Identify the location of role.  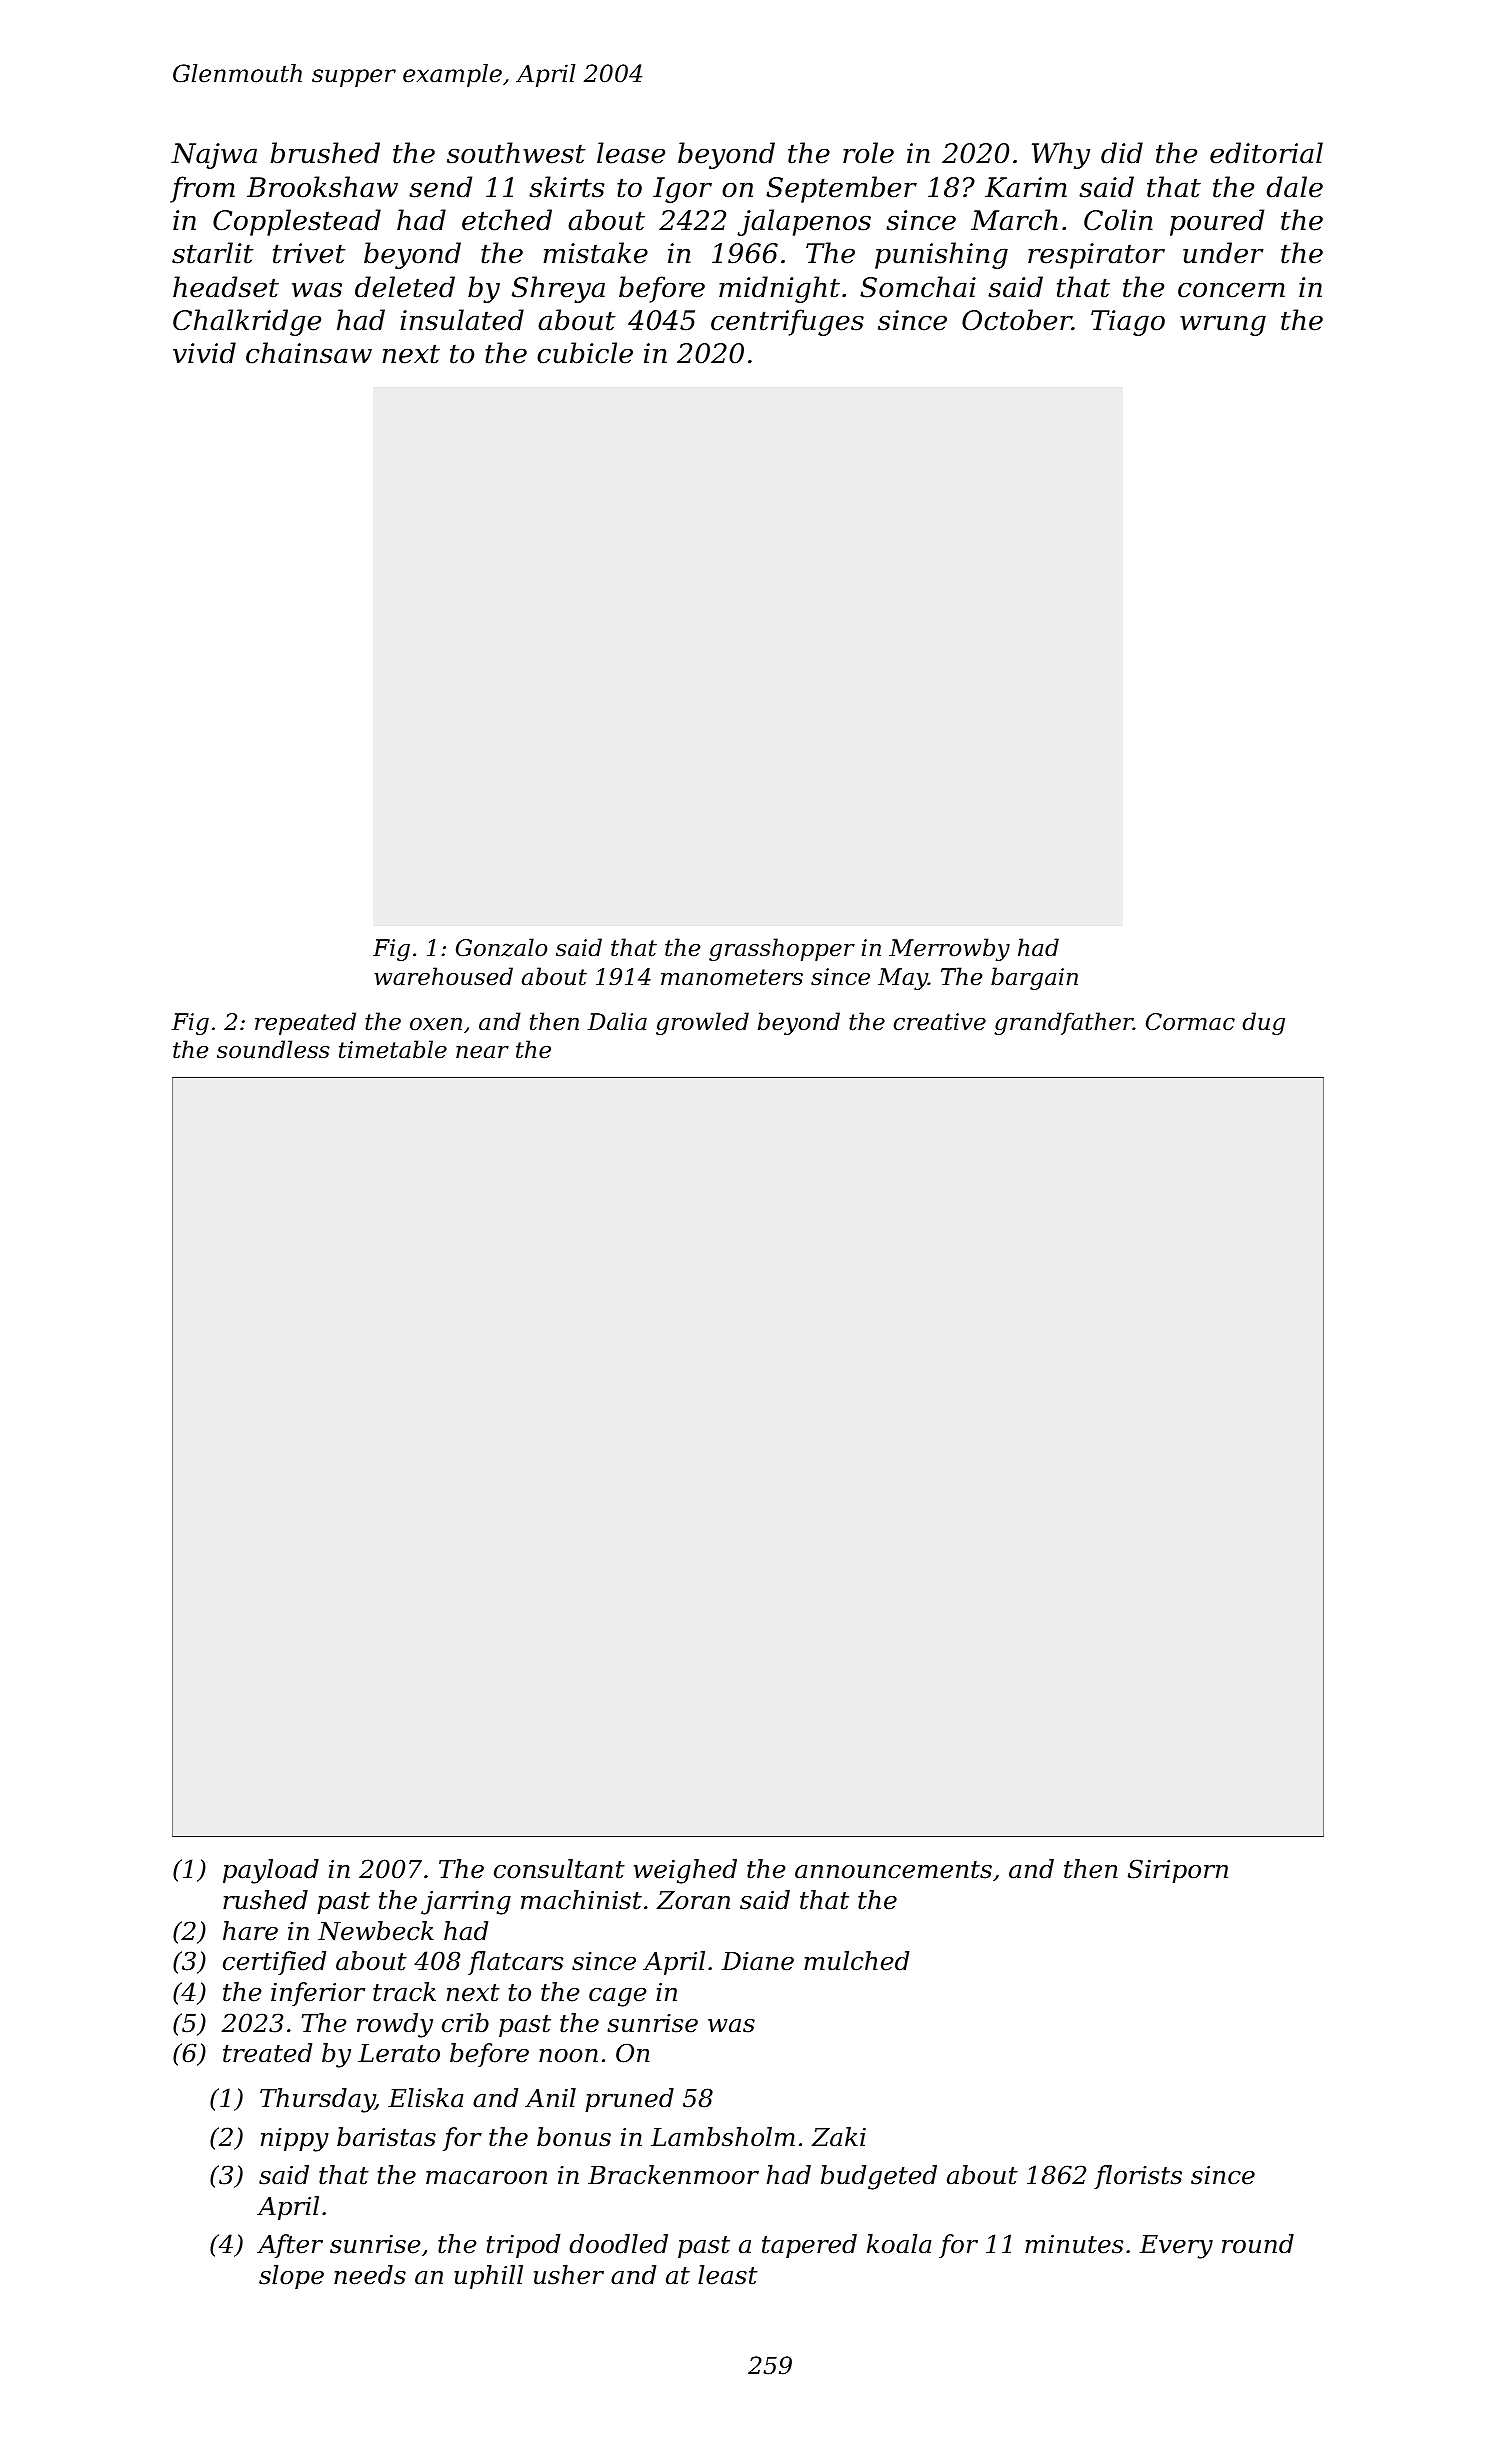
(868, 153).
